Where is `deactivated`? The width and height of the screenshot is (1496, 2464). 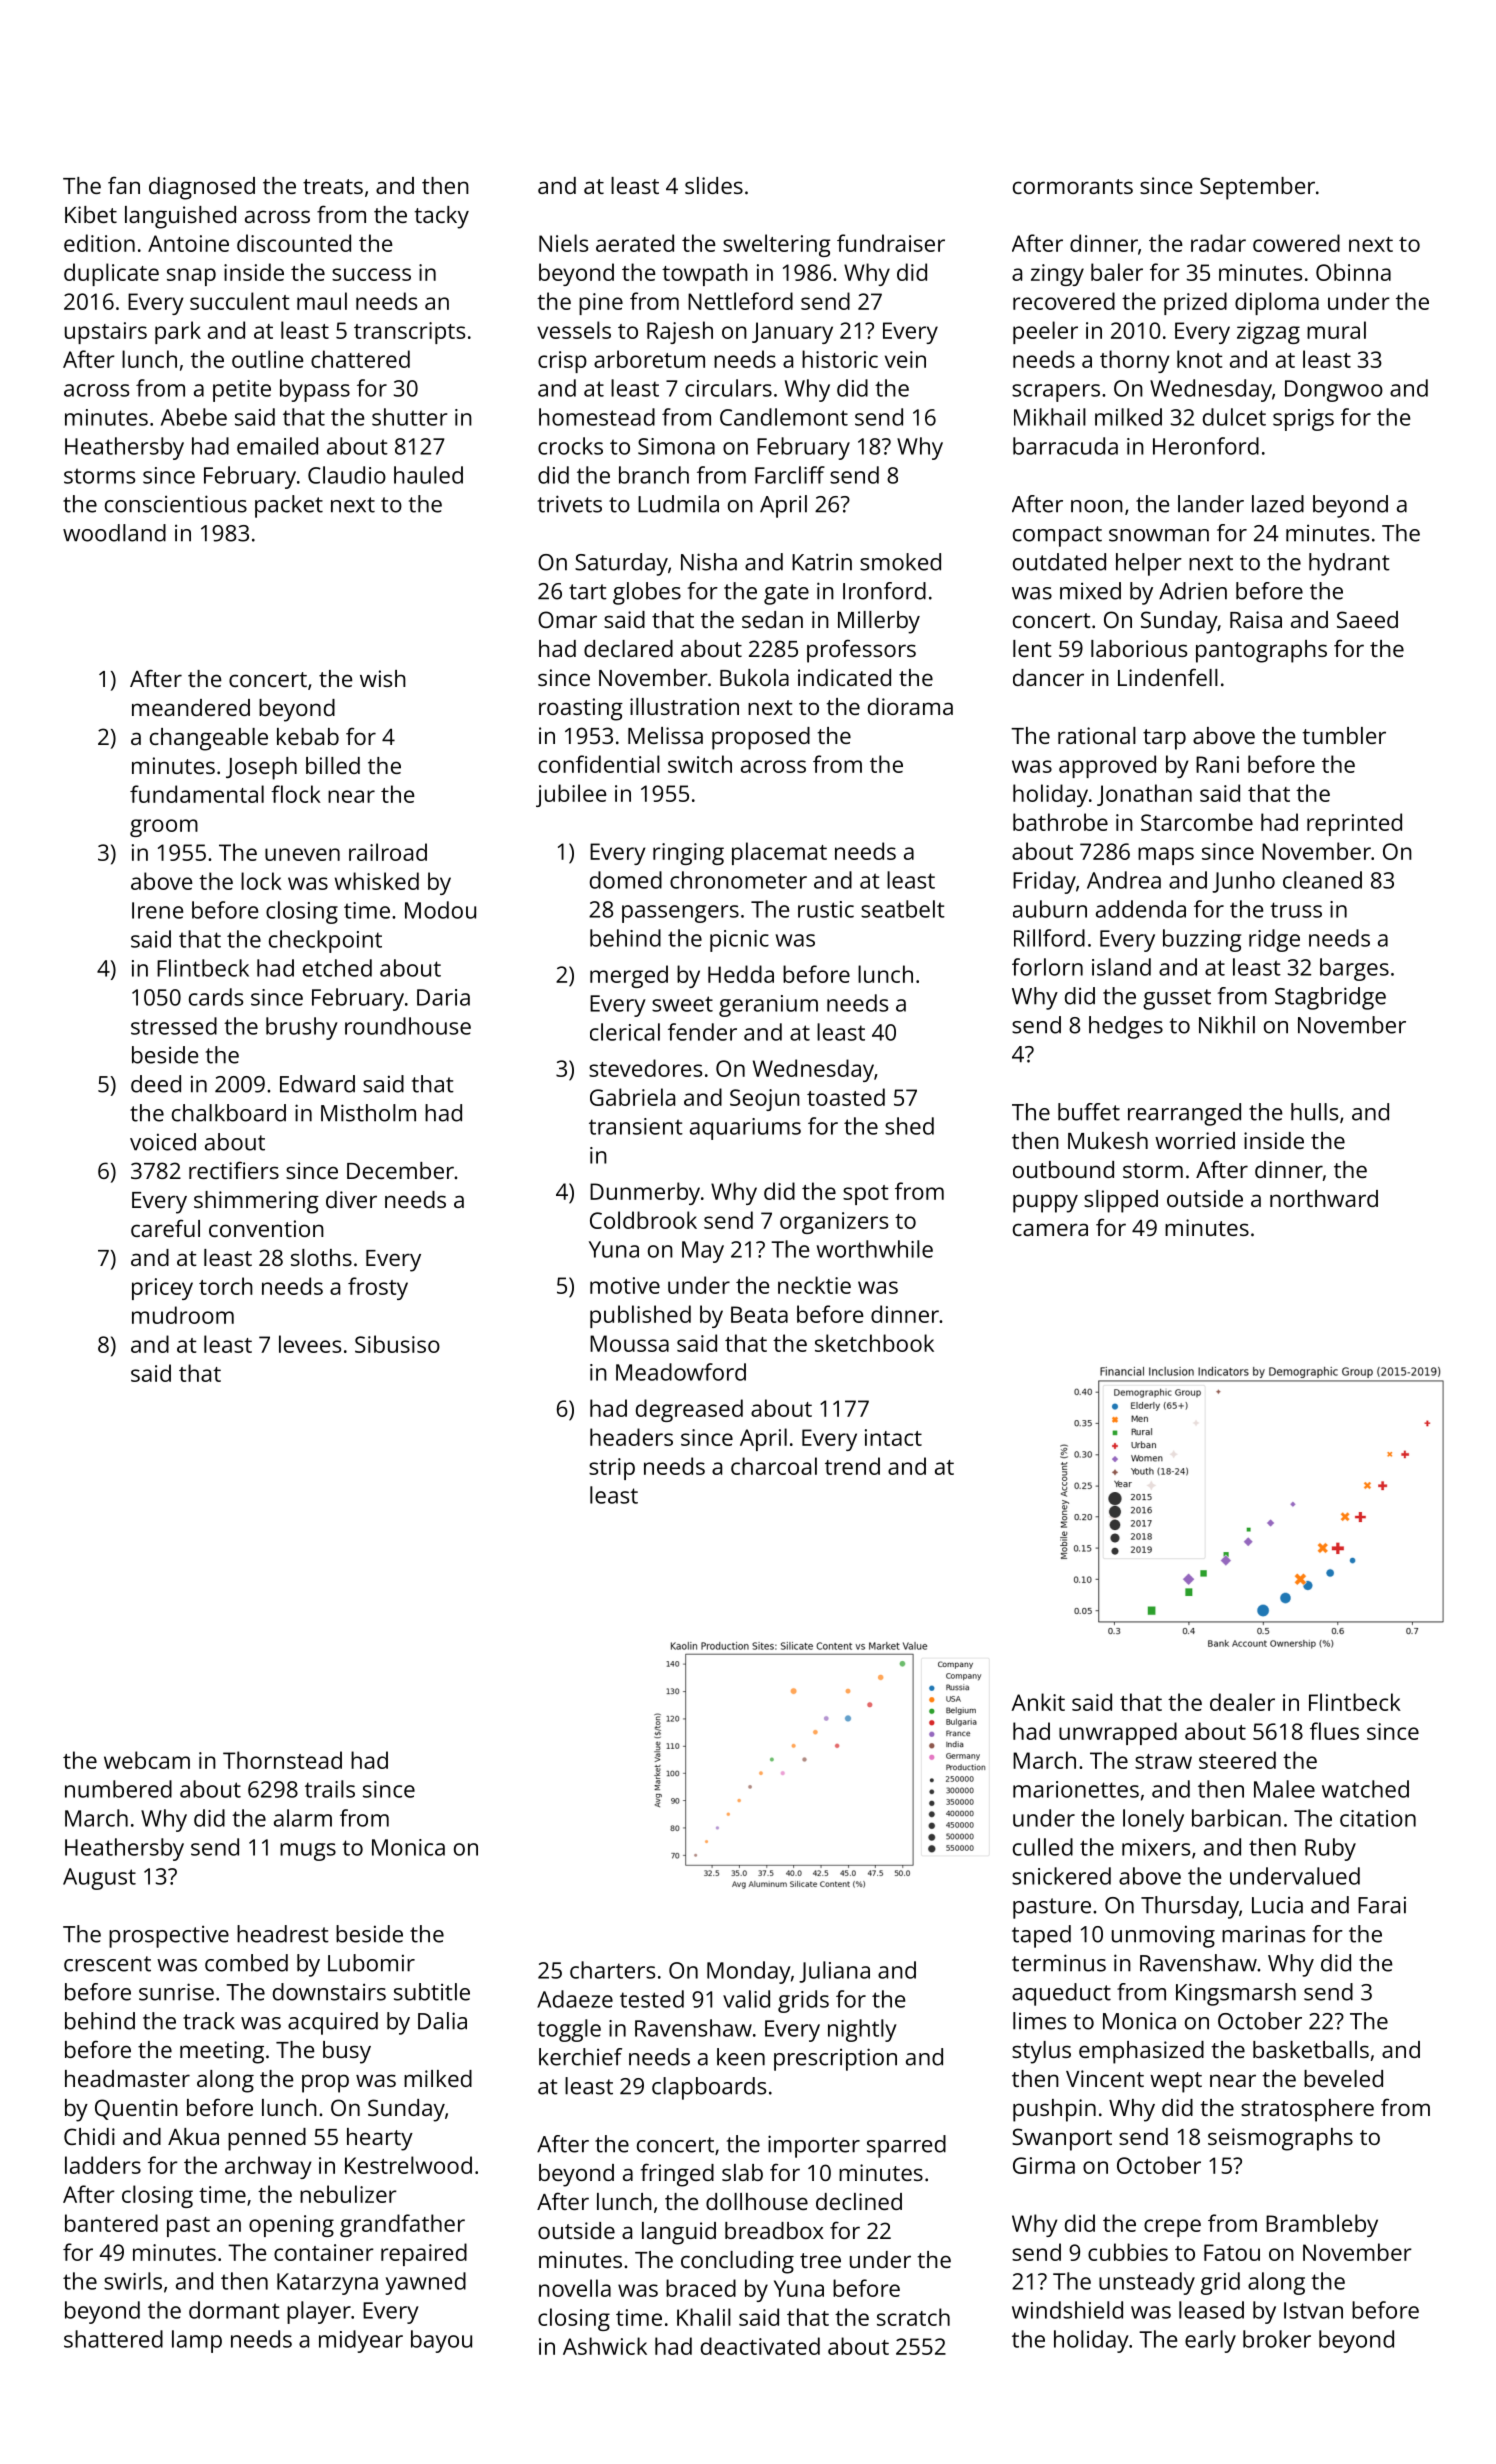
deactivated is located at coordinates (760, 2346).
